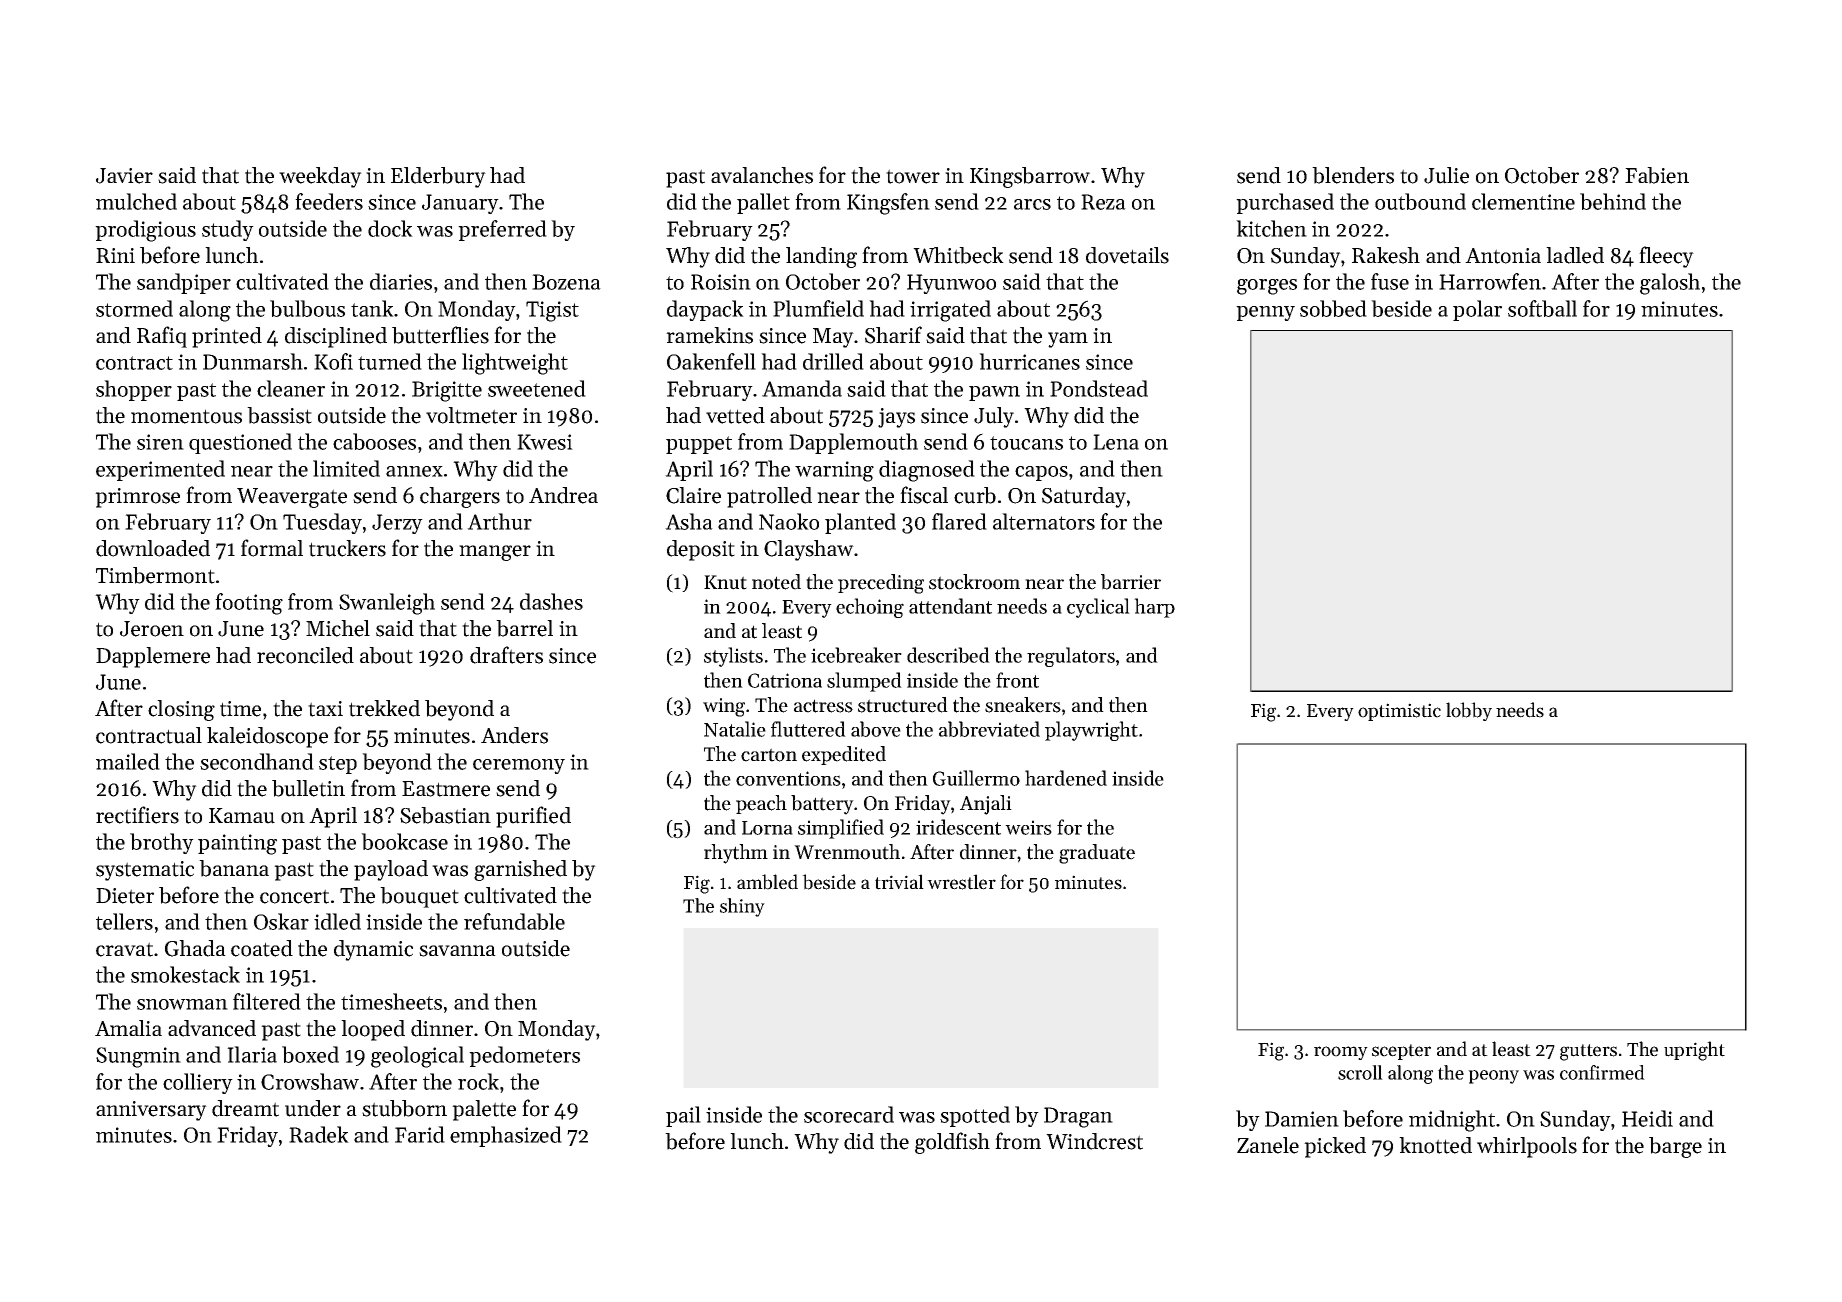 This page has width=1842, height=1302. Describe the element at coordinates (184, 283) in the page. I see `sandpiper` at that location.
